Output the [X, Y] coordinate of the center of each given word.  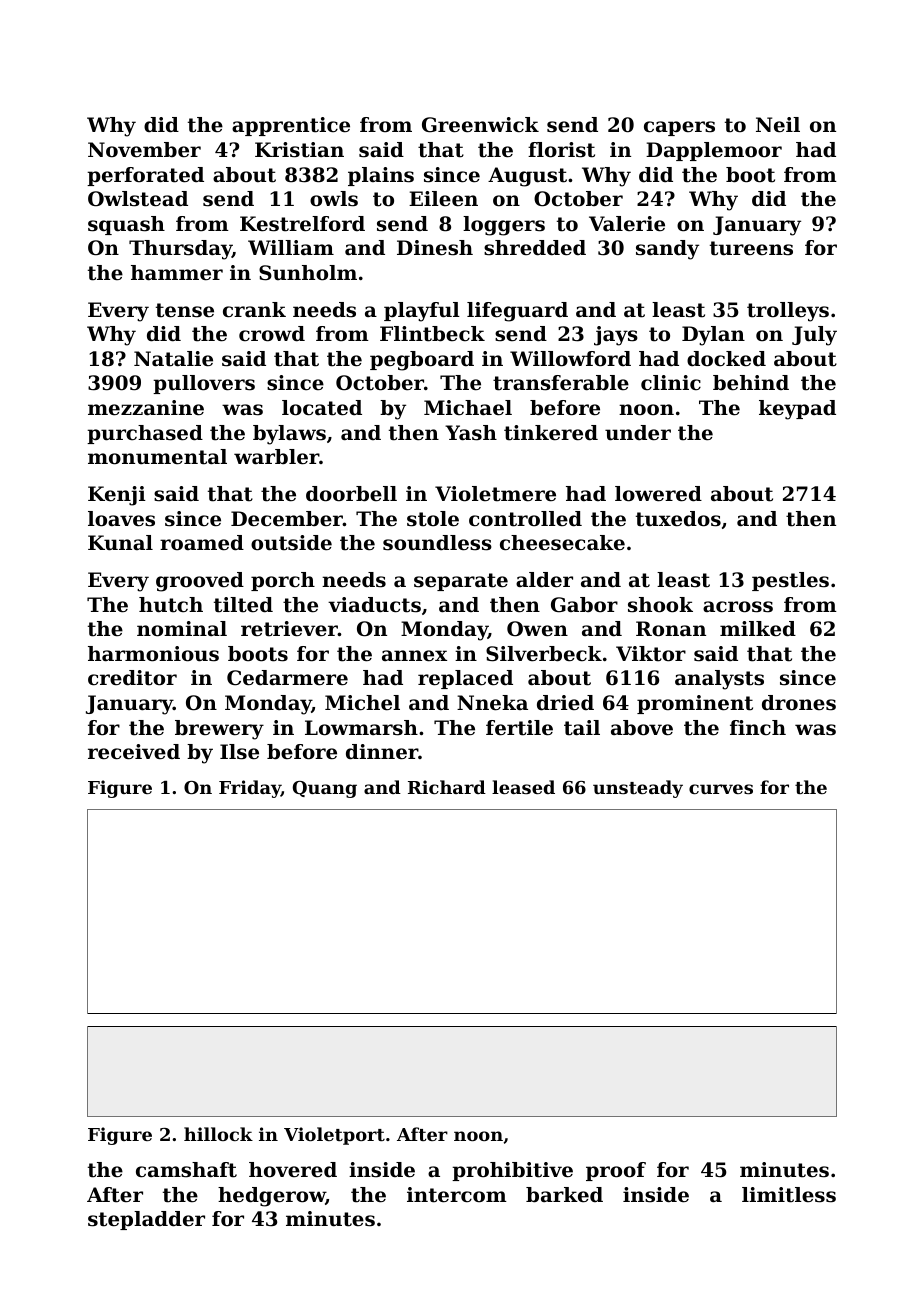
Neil [778, 125]
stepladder [146, 1220]
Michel [362, 703]
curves [721, 789]
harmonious [153, 654]
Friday [250, 789]
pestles [790, 581]
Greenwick [480, 125]
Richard [447, 787]
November [144, 150]
